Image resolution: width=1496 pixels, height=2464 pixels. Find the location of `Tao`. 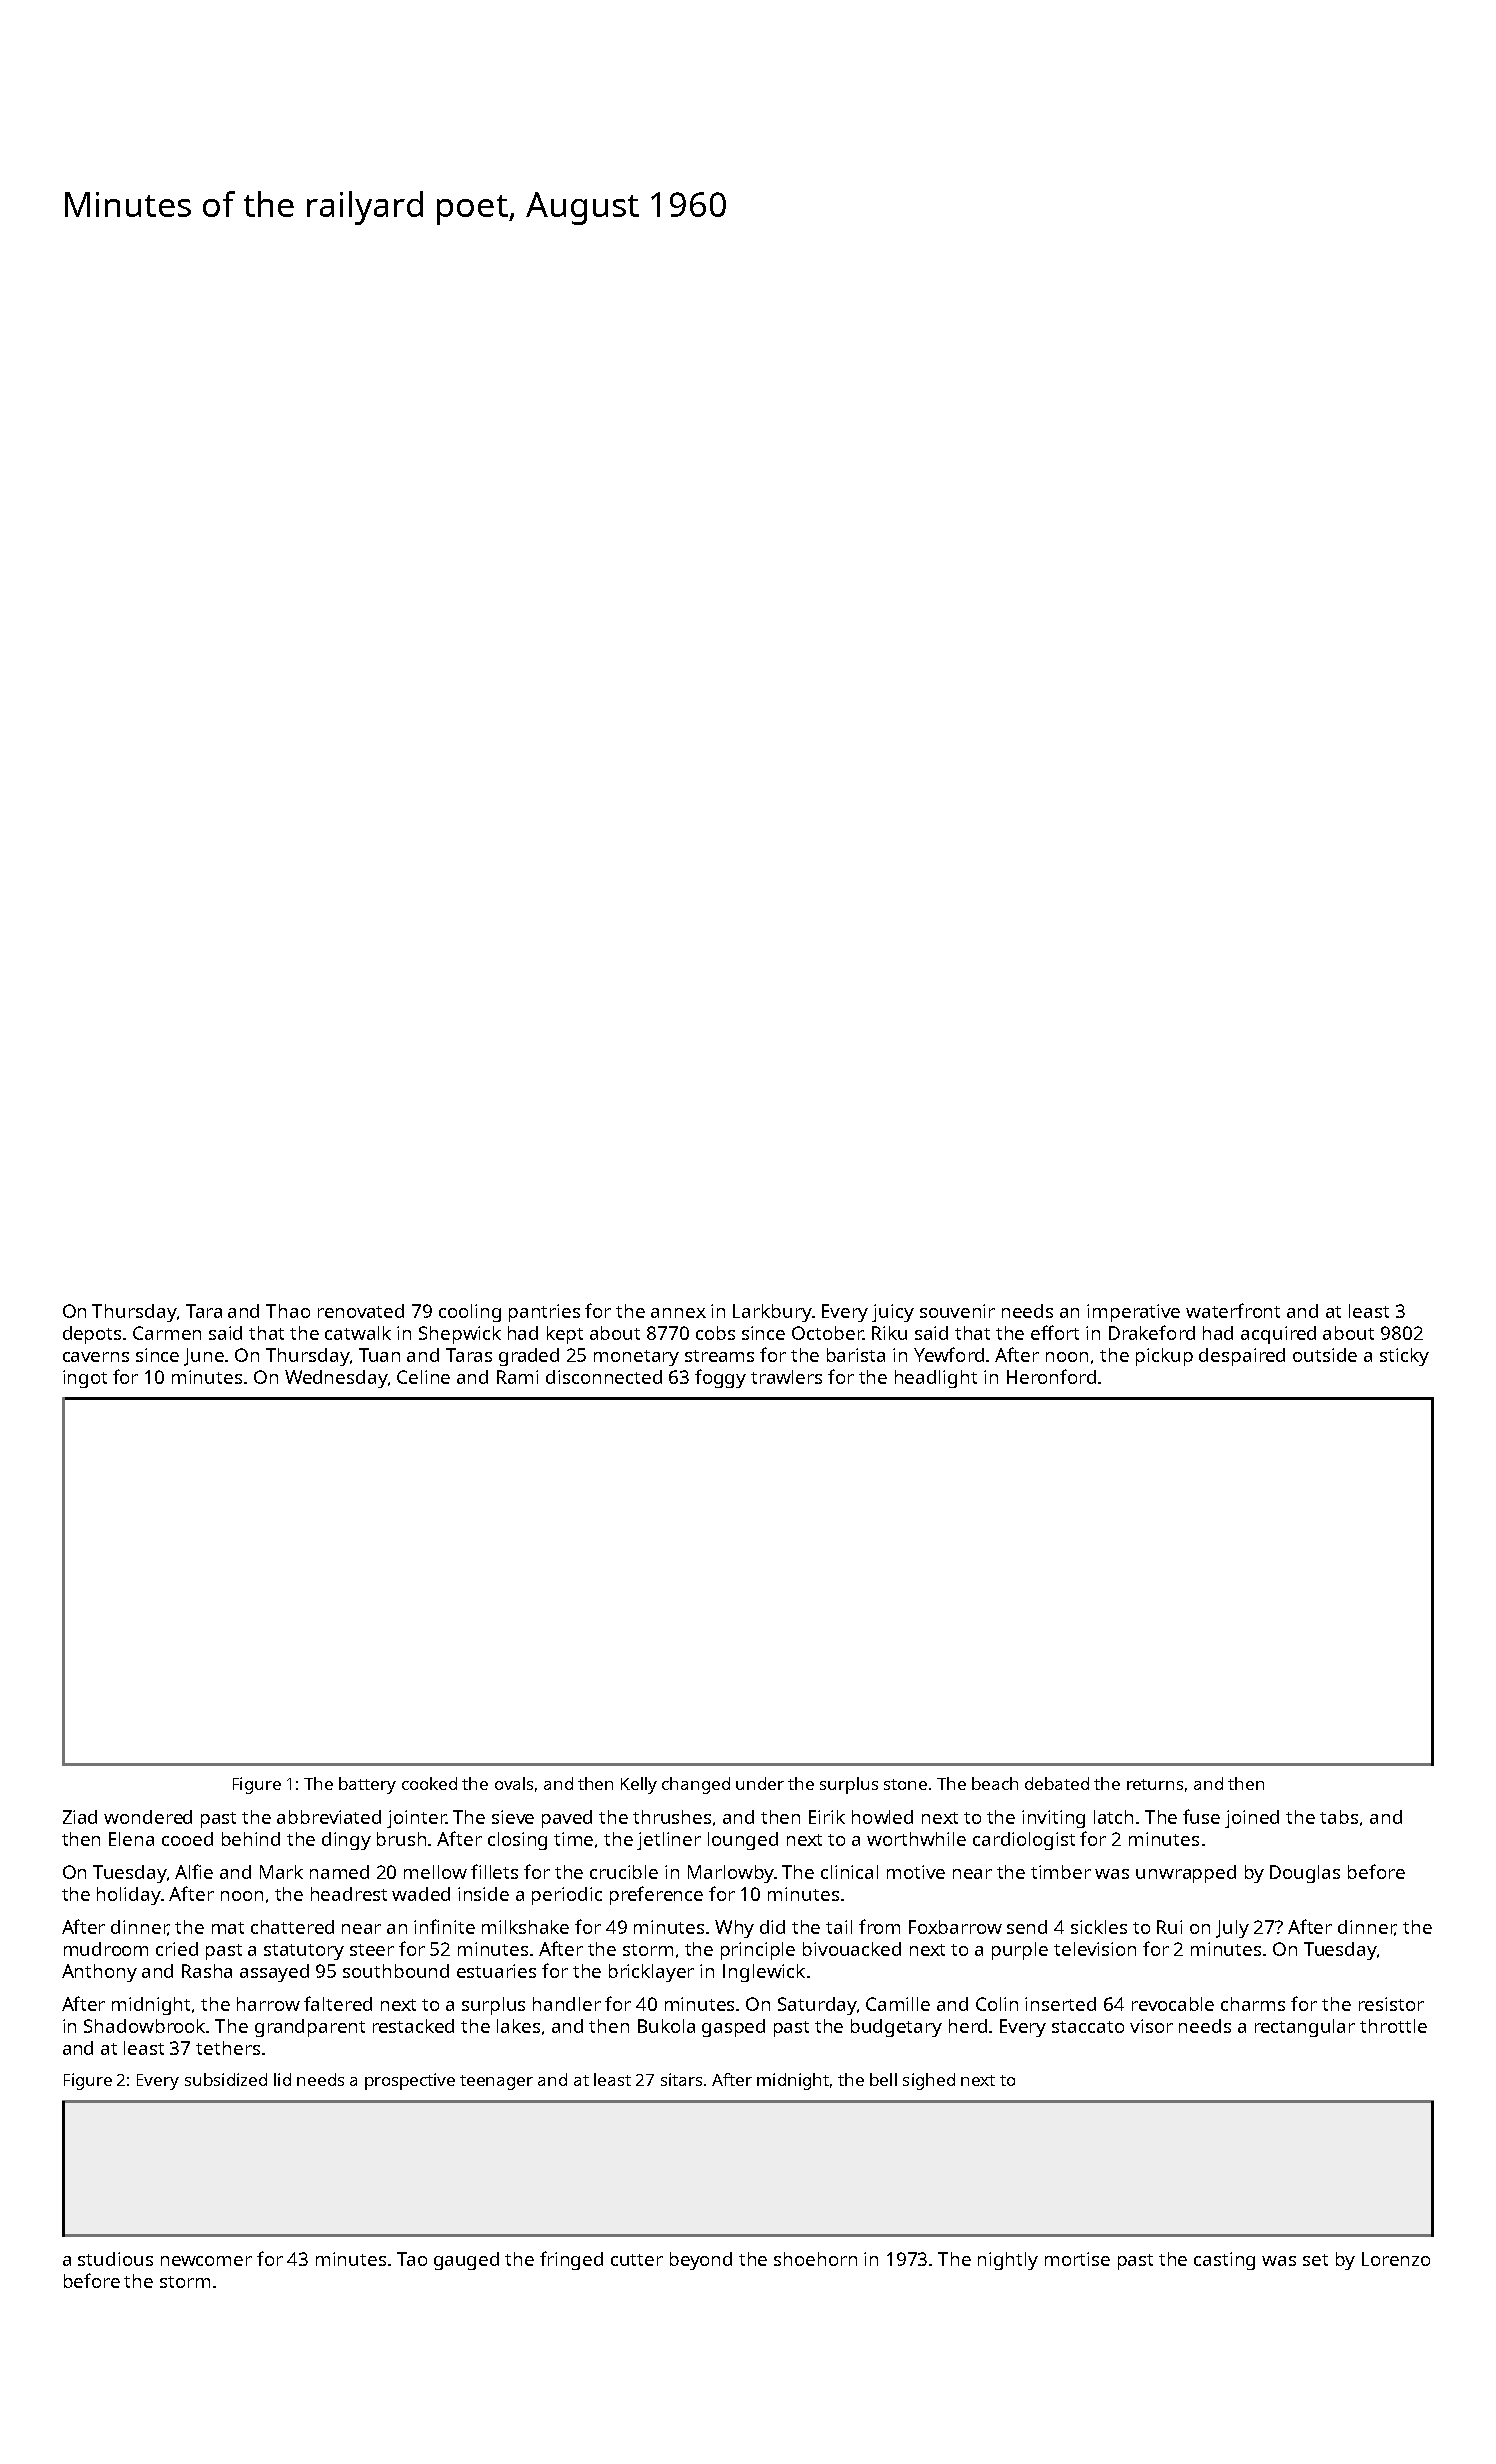

Tao is located at coordinates (412, 2259).
